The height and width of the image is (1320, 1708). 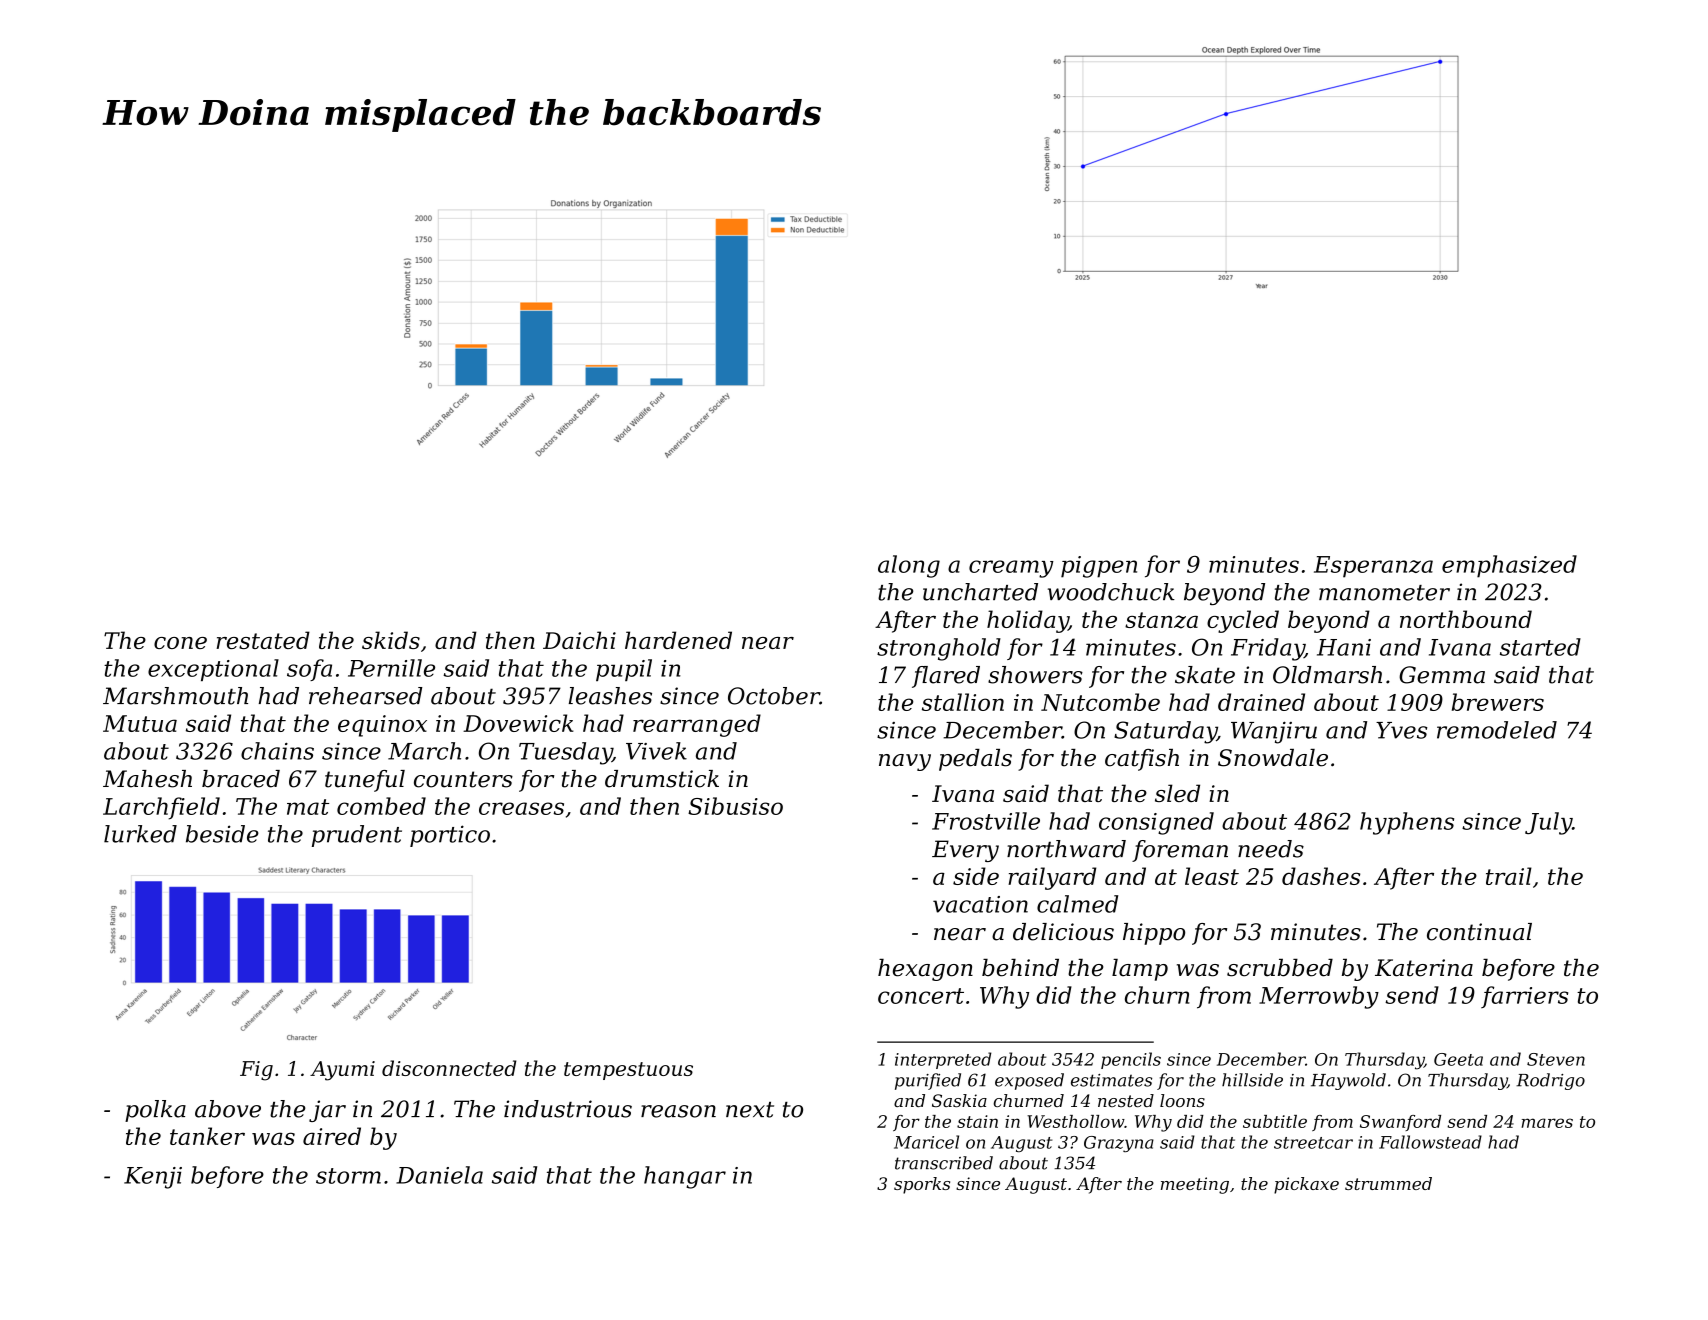 What do you see at coordinates (342, 1071) in the image?
I see `Ayumi` at bounding box center [342, 1071].
